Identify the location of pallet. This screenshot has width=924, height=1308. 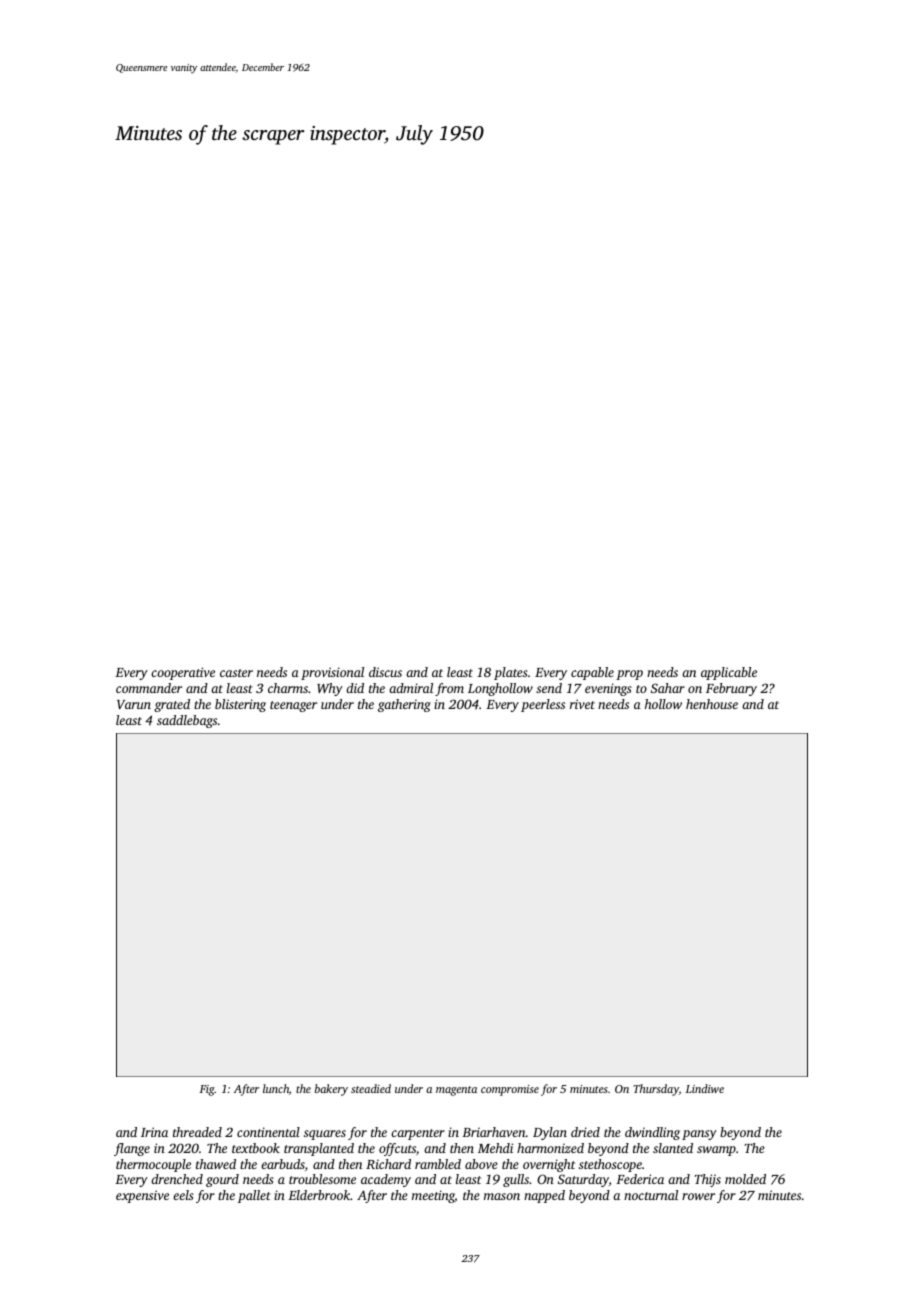
(254, 1196).
